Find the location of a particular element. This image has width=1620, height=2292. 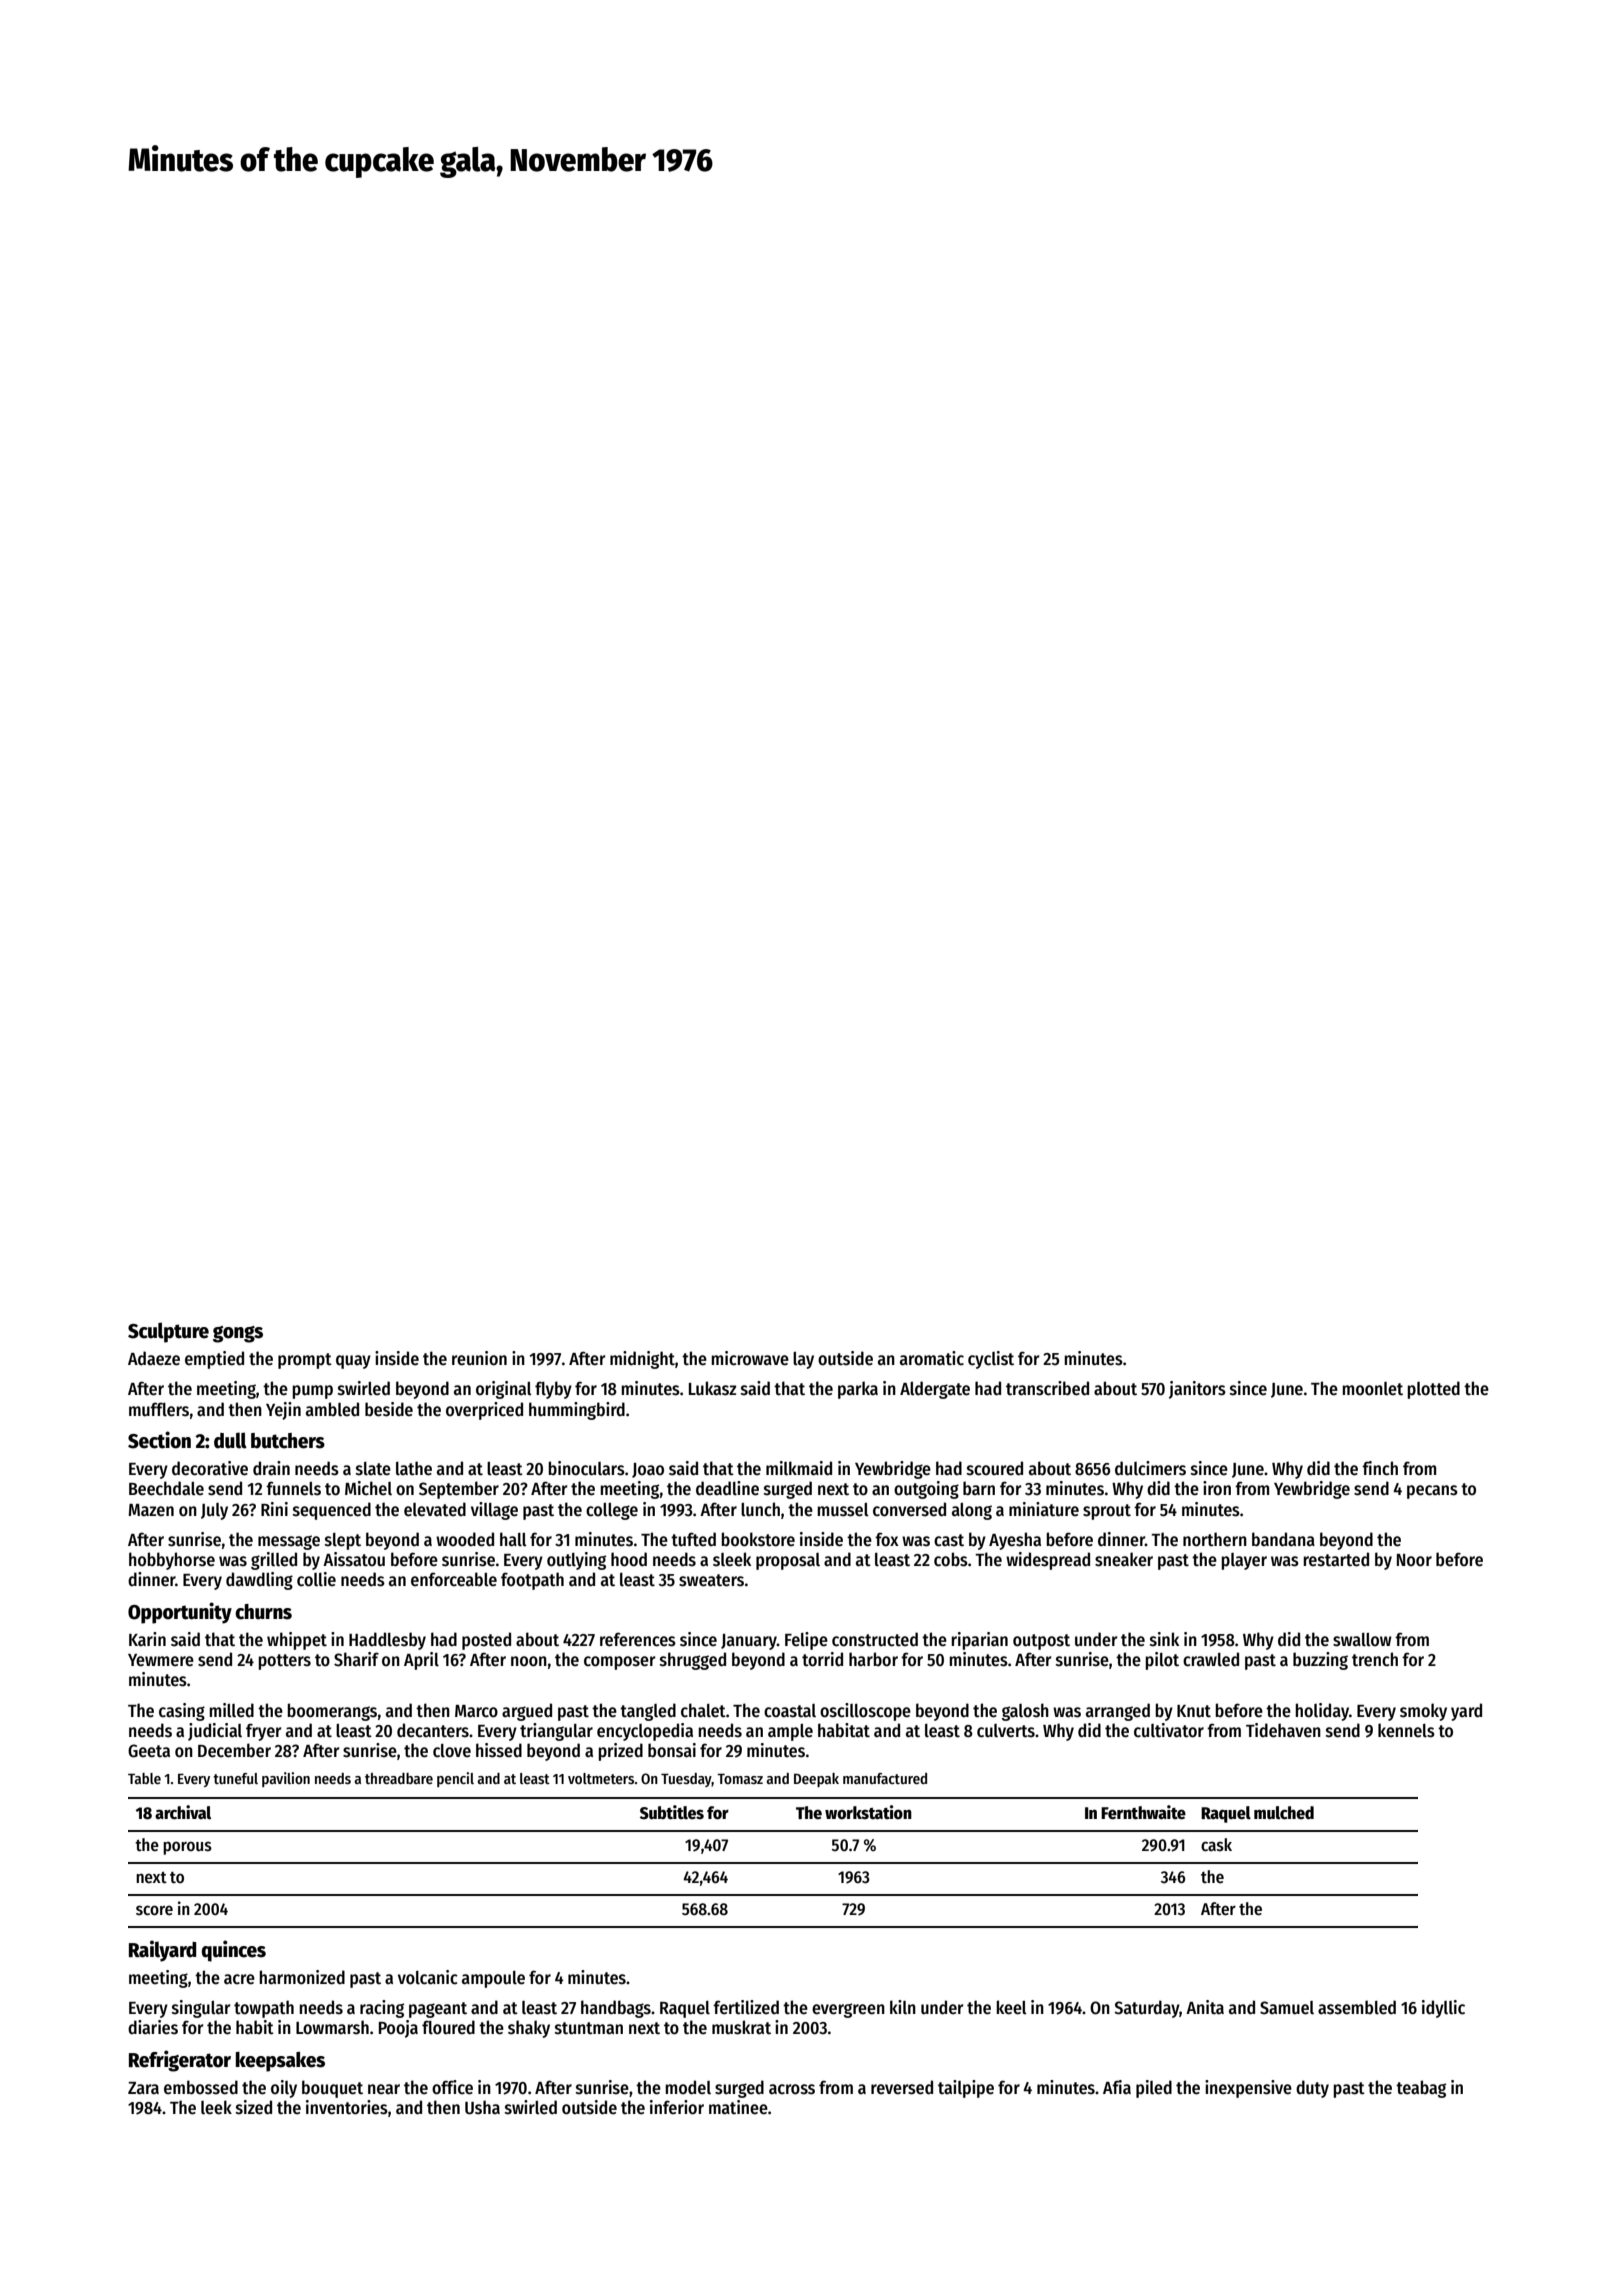

cobs is located at coordinates (951, 1559).
